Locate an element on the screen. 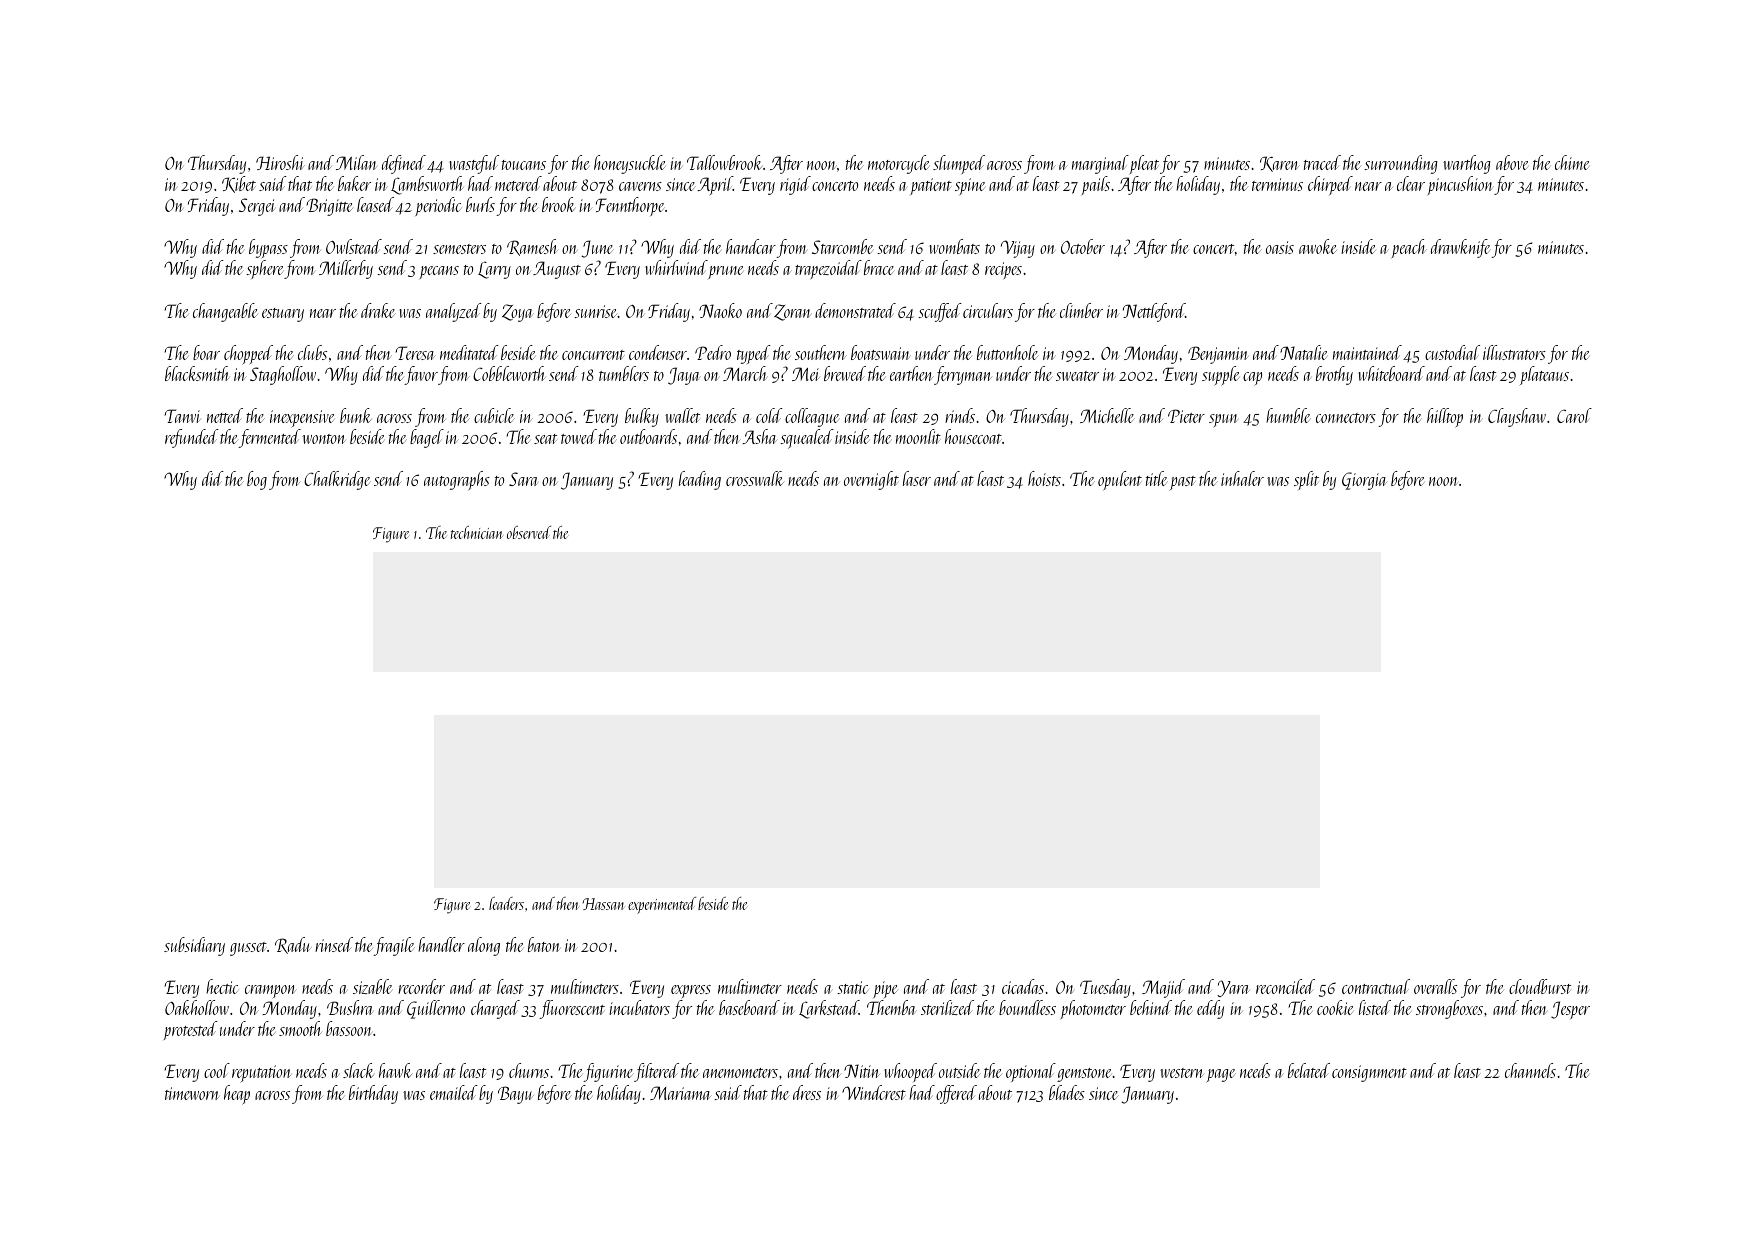  leaders is located at coordinates (506, 903).
